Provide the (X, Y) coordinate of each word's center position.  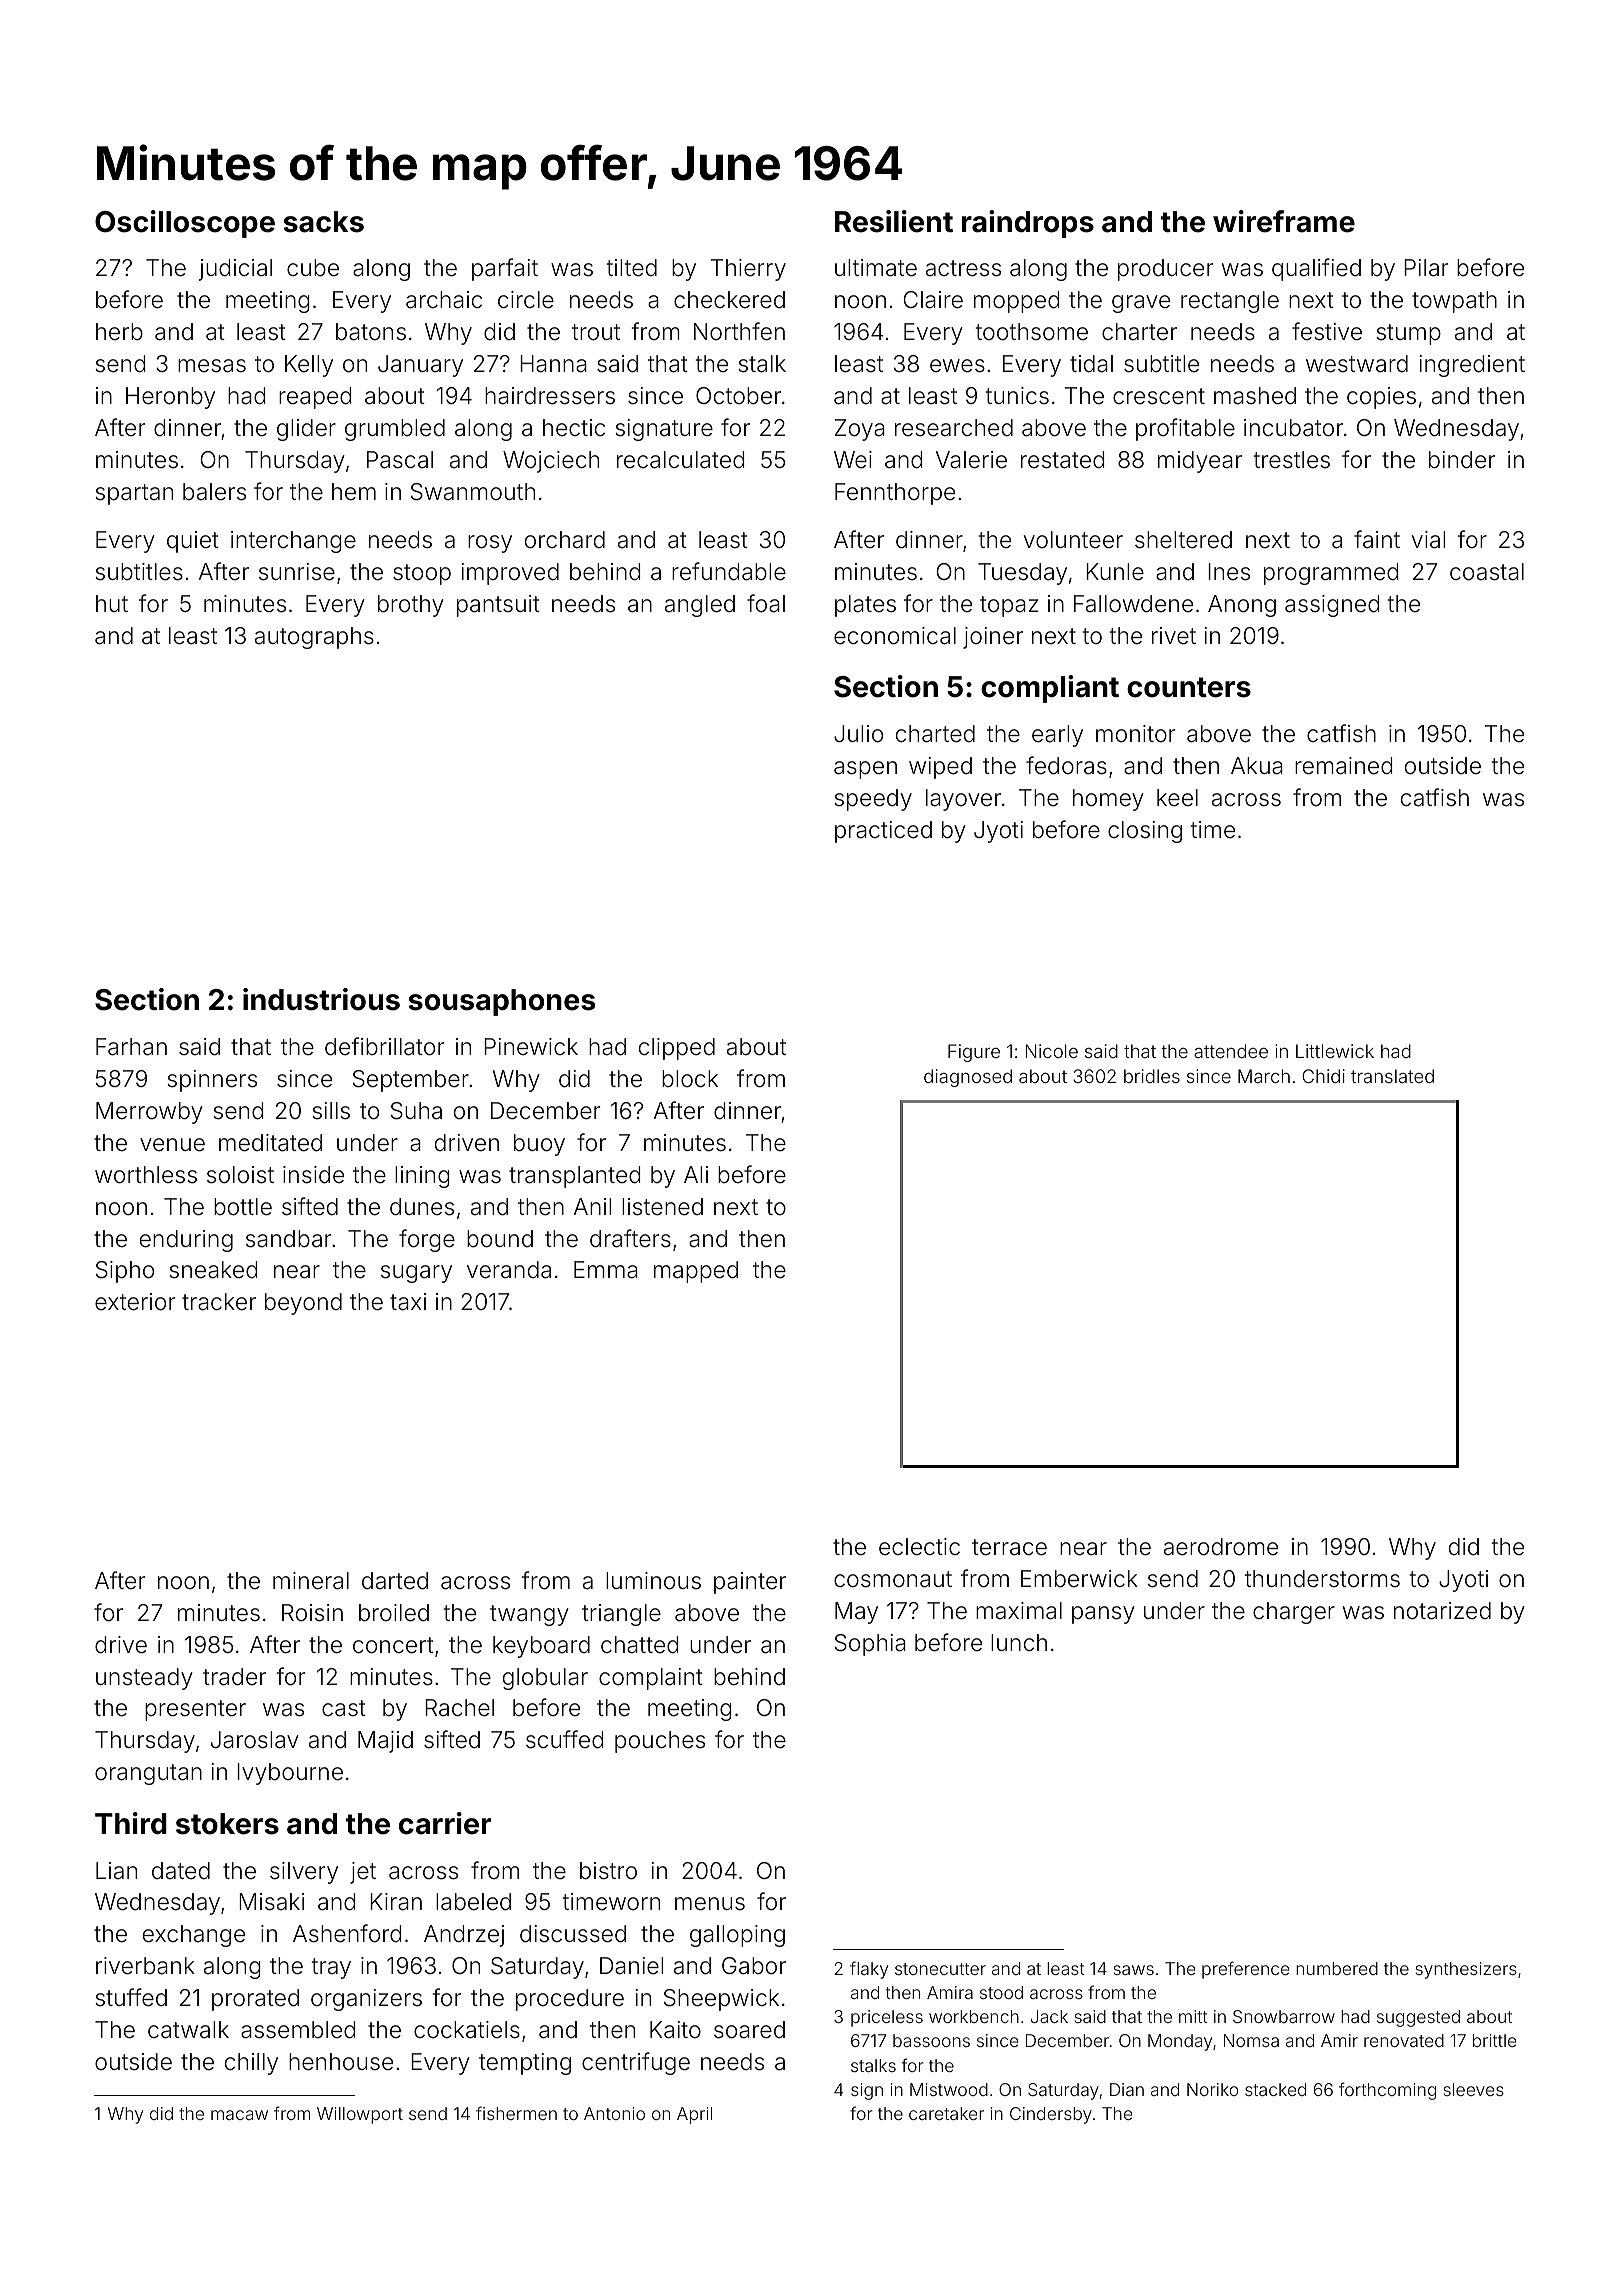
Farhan (131, 1047)
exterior (135, 1302)
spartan (134, 494)
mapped (696, 1272)
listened (662, 1207)
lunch (1019, 1642)
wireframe (1284, 221)
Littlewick (1335, 1051)
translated (1392, 1076)
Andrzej (464, 1936)
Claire (933, 300)
